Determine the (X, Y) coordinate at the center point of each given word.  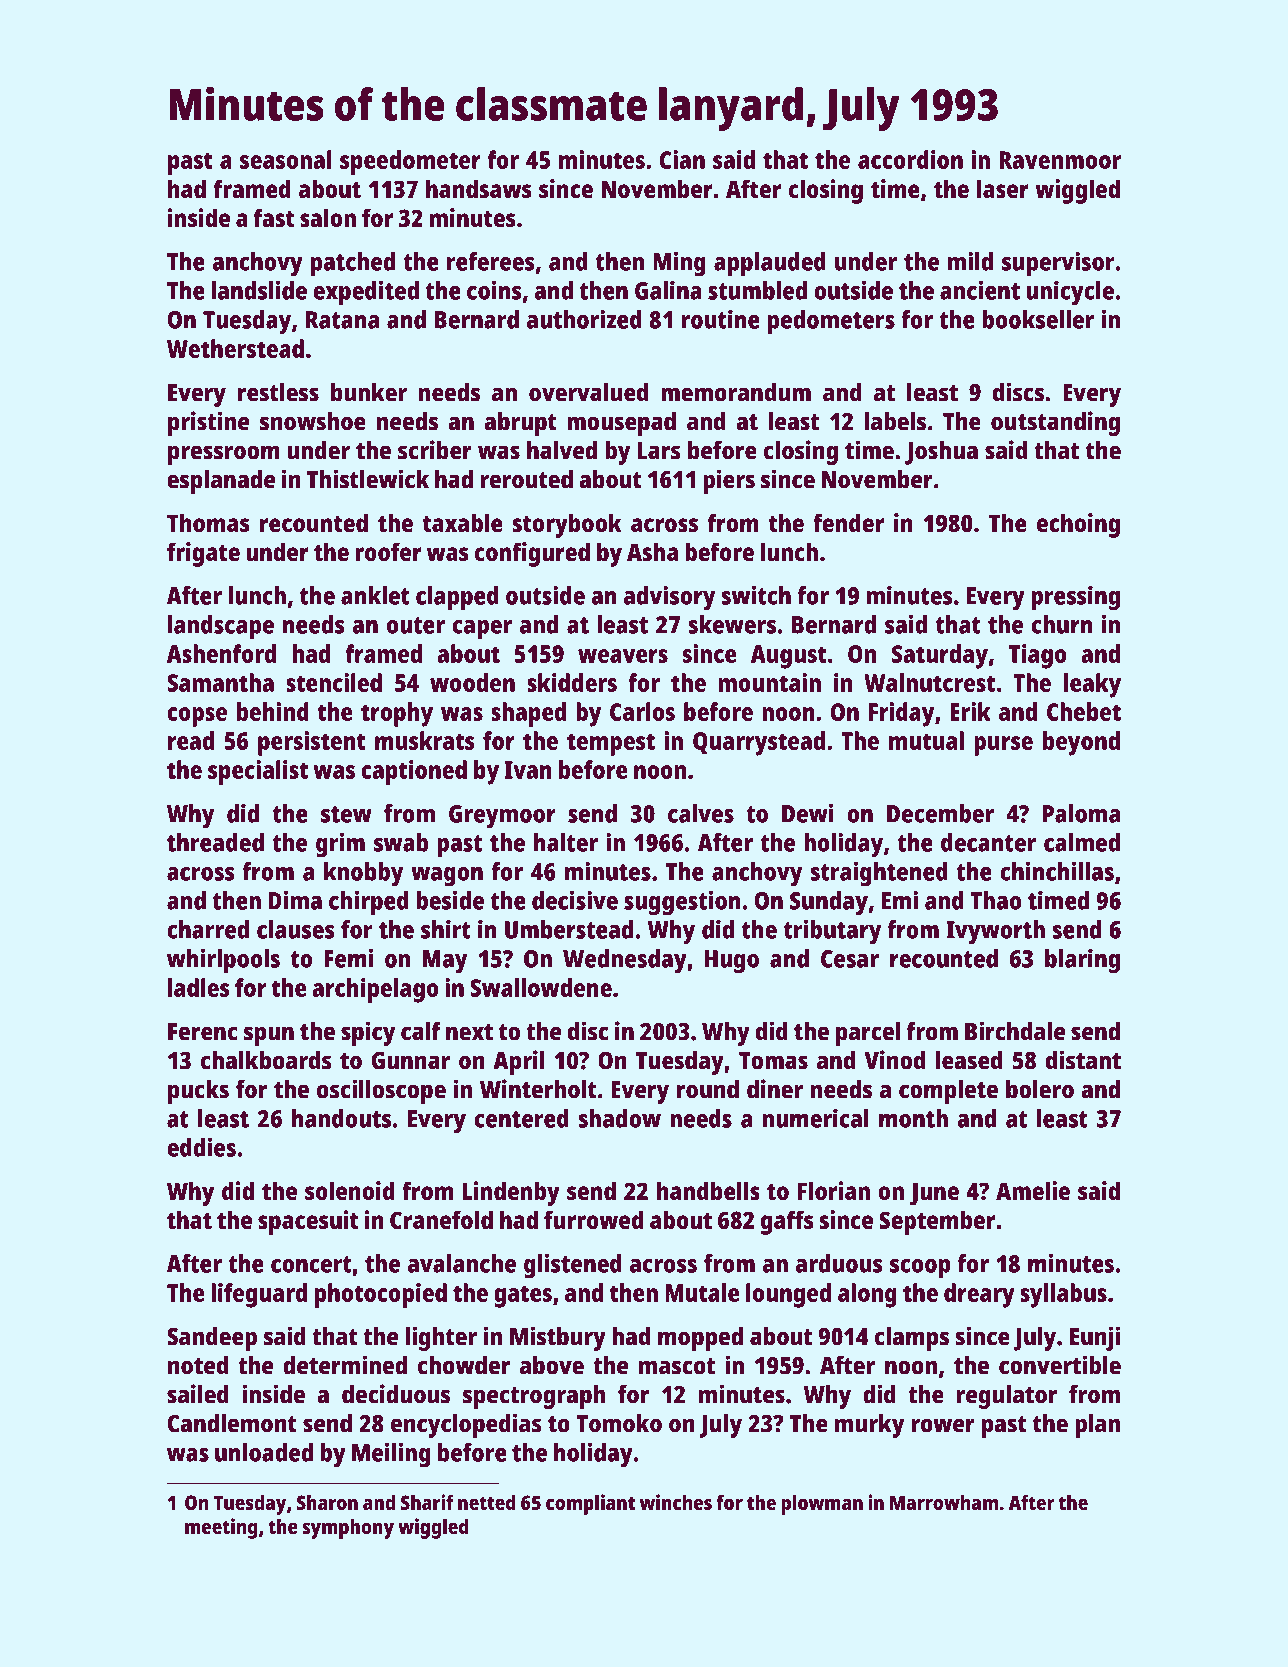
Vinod (894, 1060)
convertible (1060, 1365)
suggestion (682, 903)
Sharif (427, 1502)
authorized (584, 319)
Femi (348, 958)
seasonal (286, 159)
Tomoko (619, 1423)
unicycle (1070, 293)
